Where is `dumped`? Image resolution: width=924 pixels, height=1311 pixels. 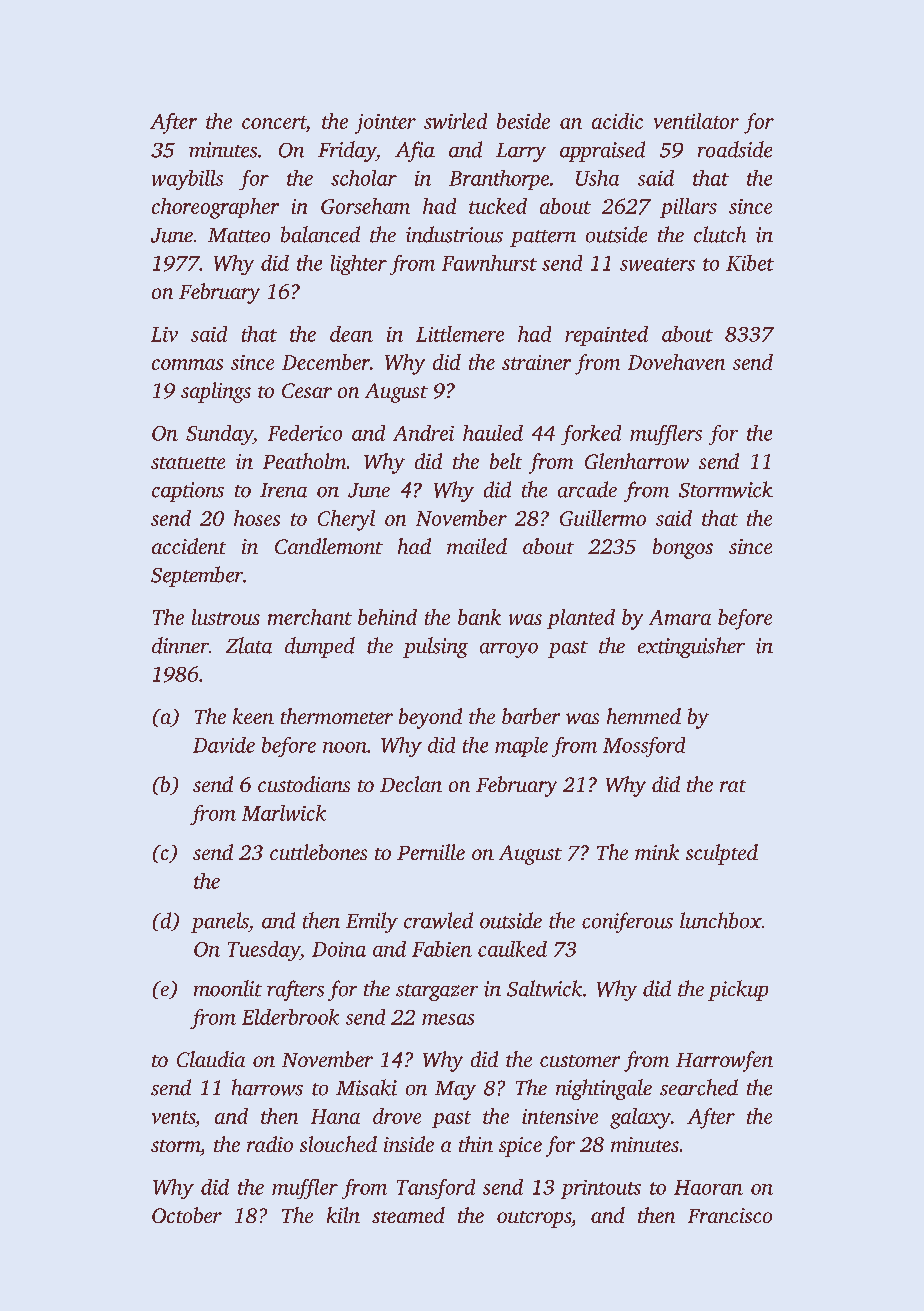 dumped is located at coordinates (320, 647).
